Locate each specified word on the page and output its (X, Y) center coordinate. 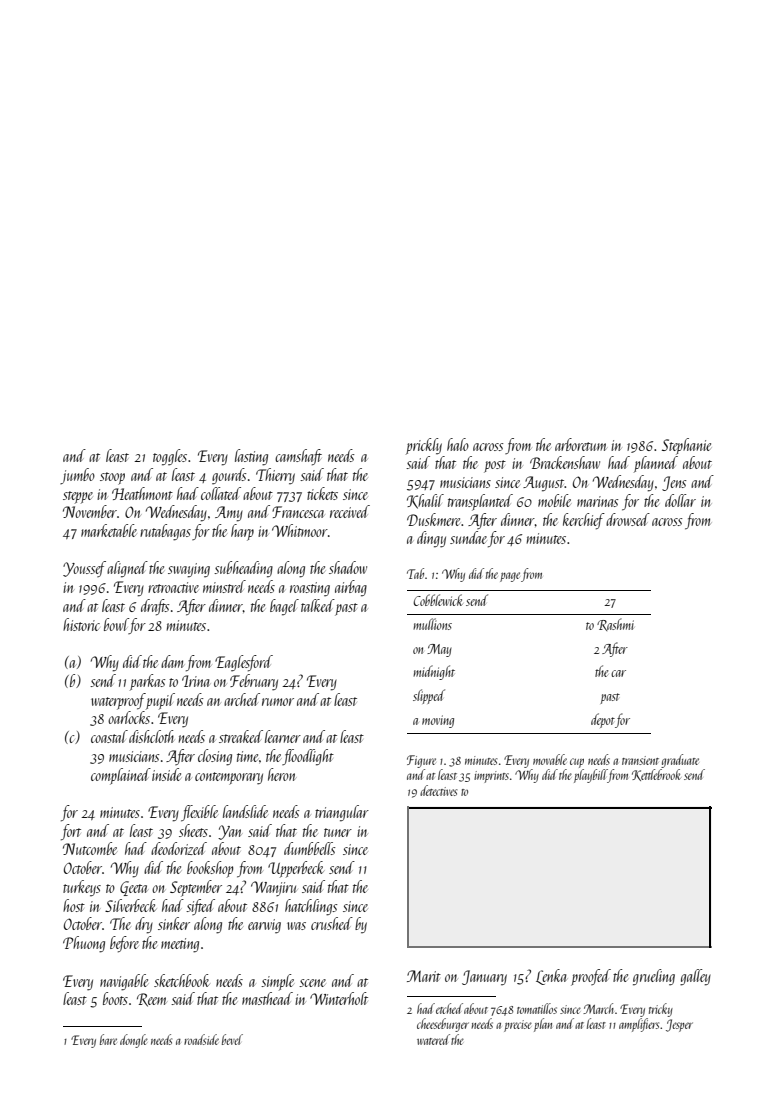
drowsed (628, 519)
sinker (174, 923)
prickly (424, 446)
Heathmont (142, 493)
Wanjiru (273, 888)
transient (640, 760)
